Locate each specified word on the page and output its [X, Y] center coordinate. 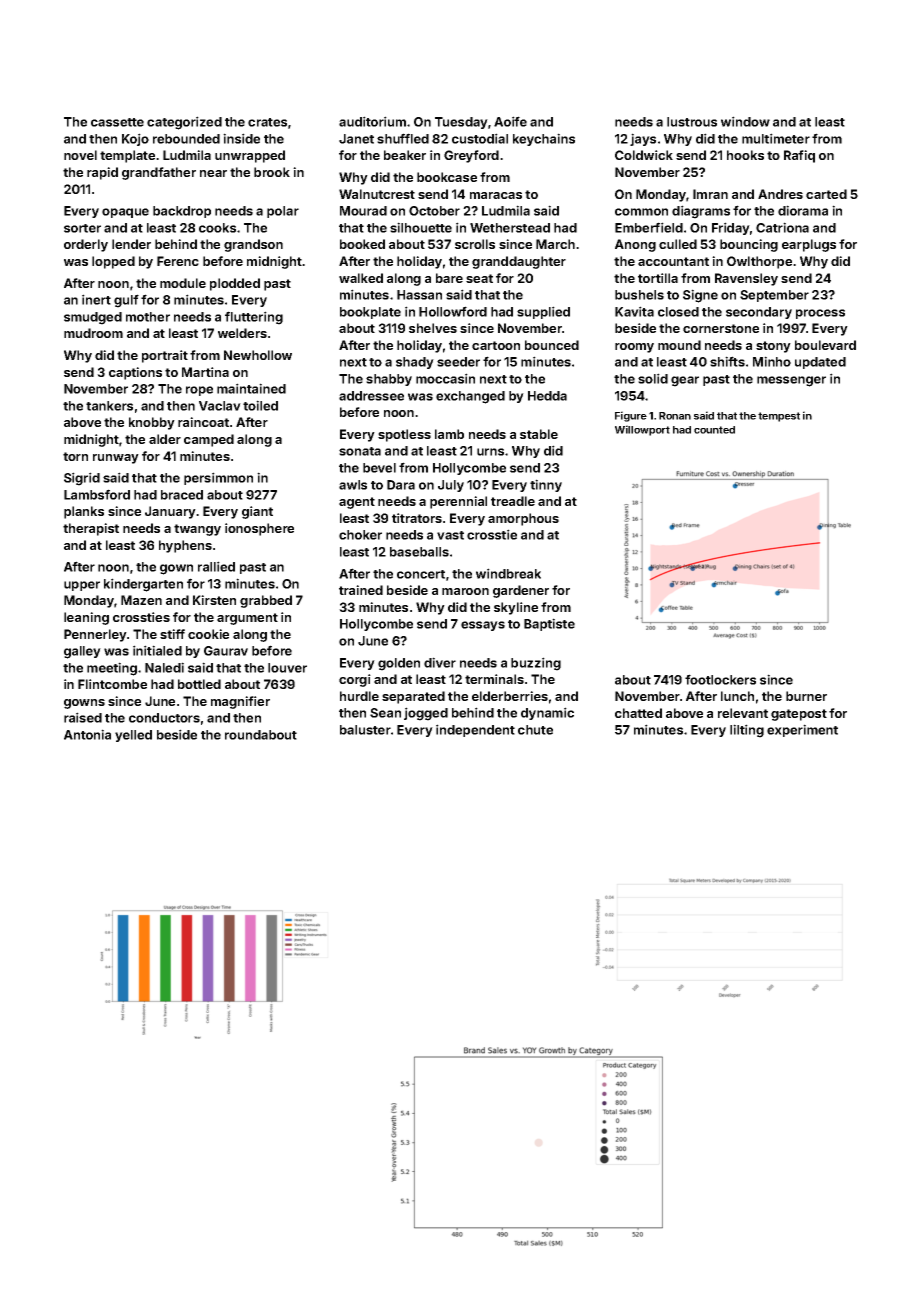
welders [242, 333]
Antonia [87, 734]
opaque [125, 213]
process [820, 314]
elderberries [510, 696]
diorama [803, 210]
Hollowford [453, 311]
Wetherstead [510, 228]
